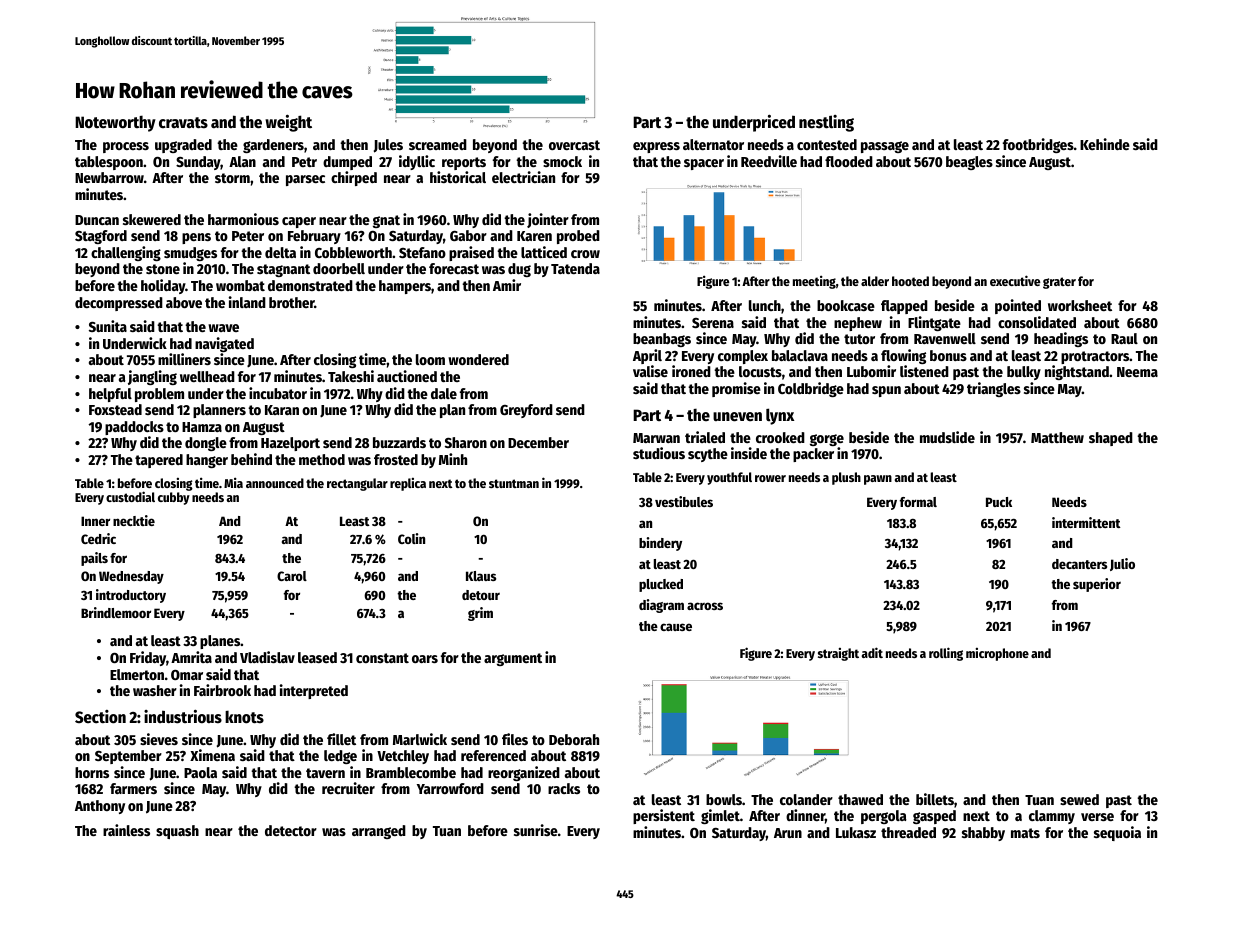 Image resolution: width=1233 pixels, height=952 pixels. Describe the element at coordinates (904, 307) in the screenshot. I see `flapped` at that location.
